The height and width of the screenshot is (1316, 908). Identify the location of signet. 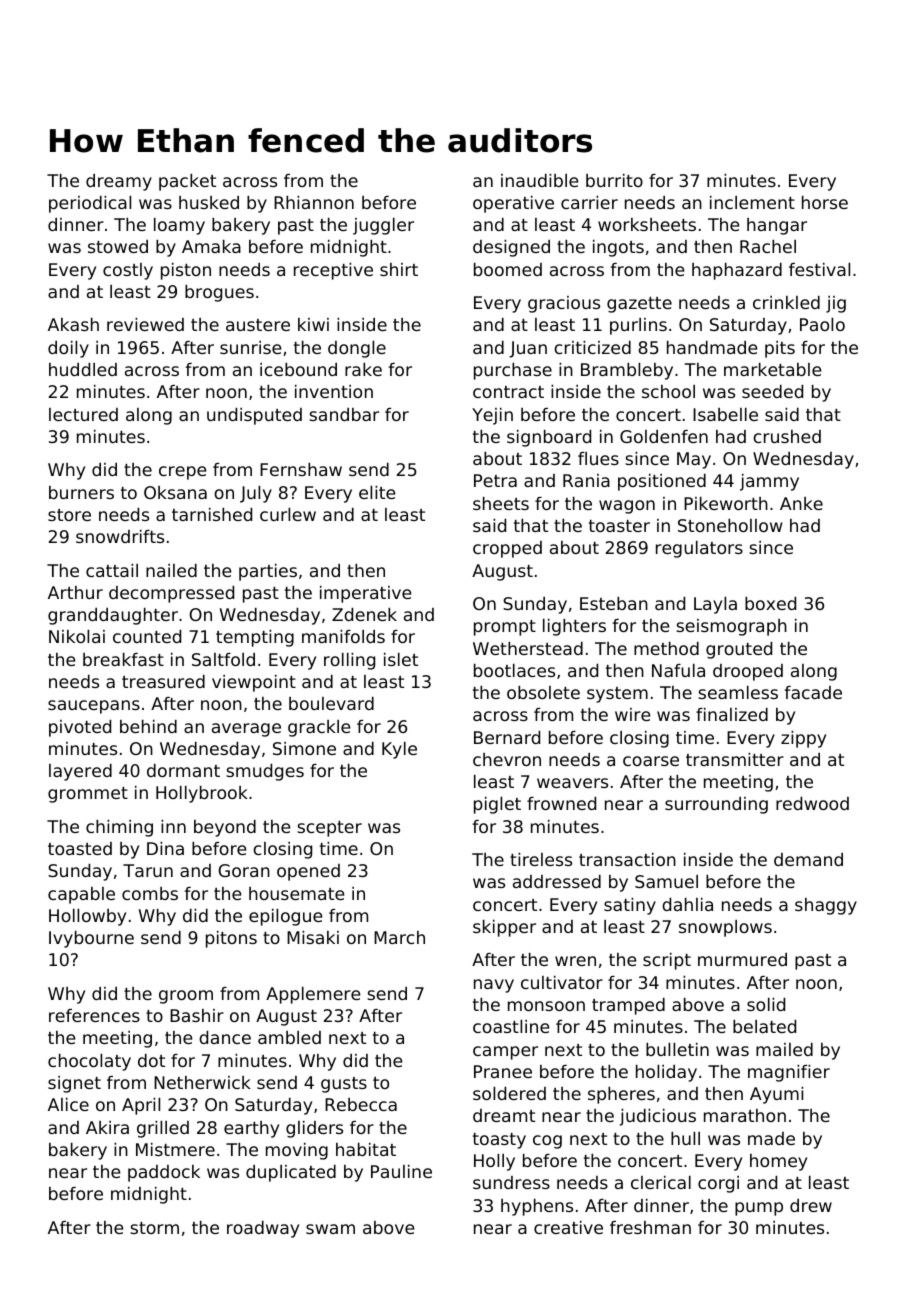
(74, 1084).
